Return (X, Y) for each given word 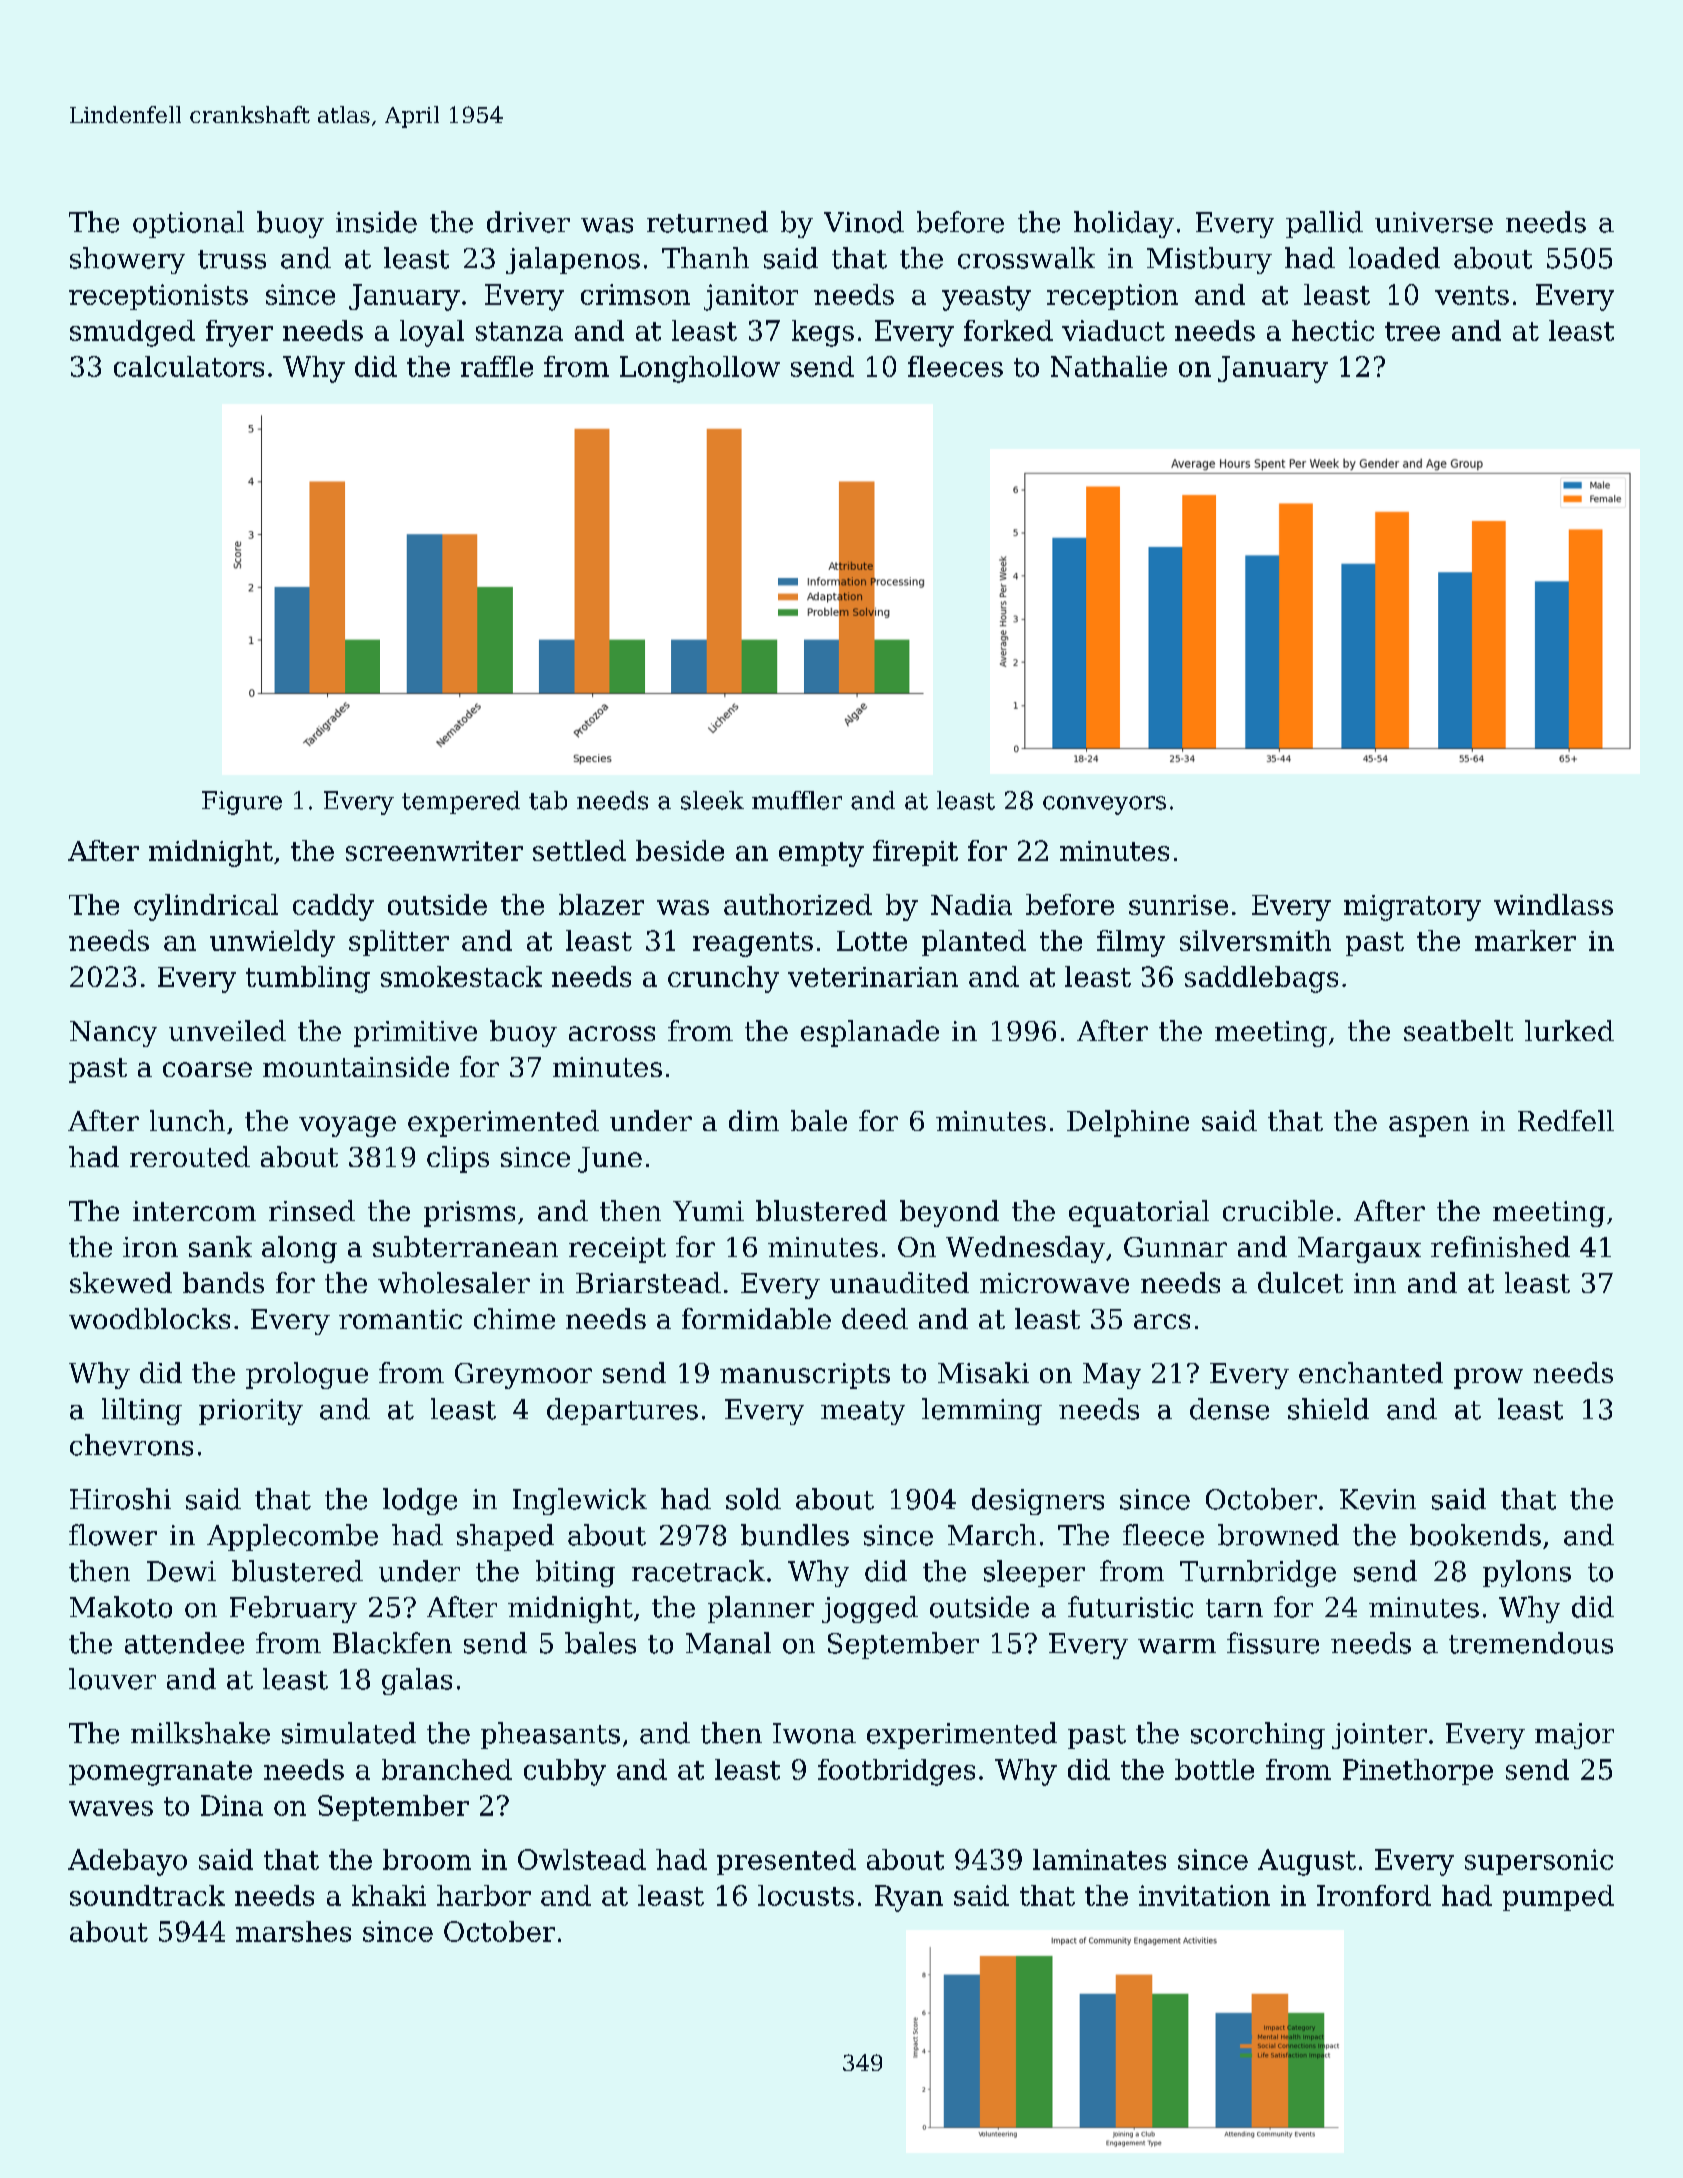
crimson (635, 294)
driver (528, 222)
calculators (189, 366)
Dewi (181, 1571)
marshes (293, 1931)
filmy (1131, 943)
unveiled (227, 1030)
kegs (823, 333)
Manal (728, 1643)
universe (1434, 222)
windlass (1553, 904)
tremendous (1531, 1643)
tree (1412, 331)
